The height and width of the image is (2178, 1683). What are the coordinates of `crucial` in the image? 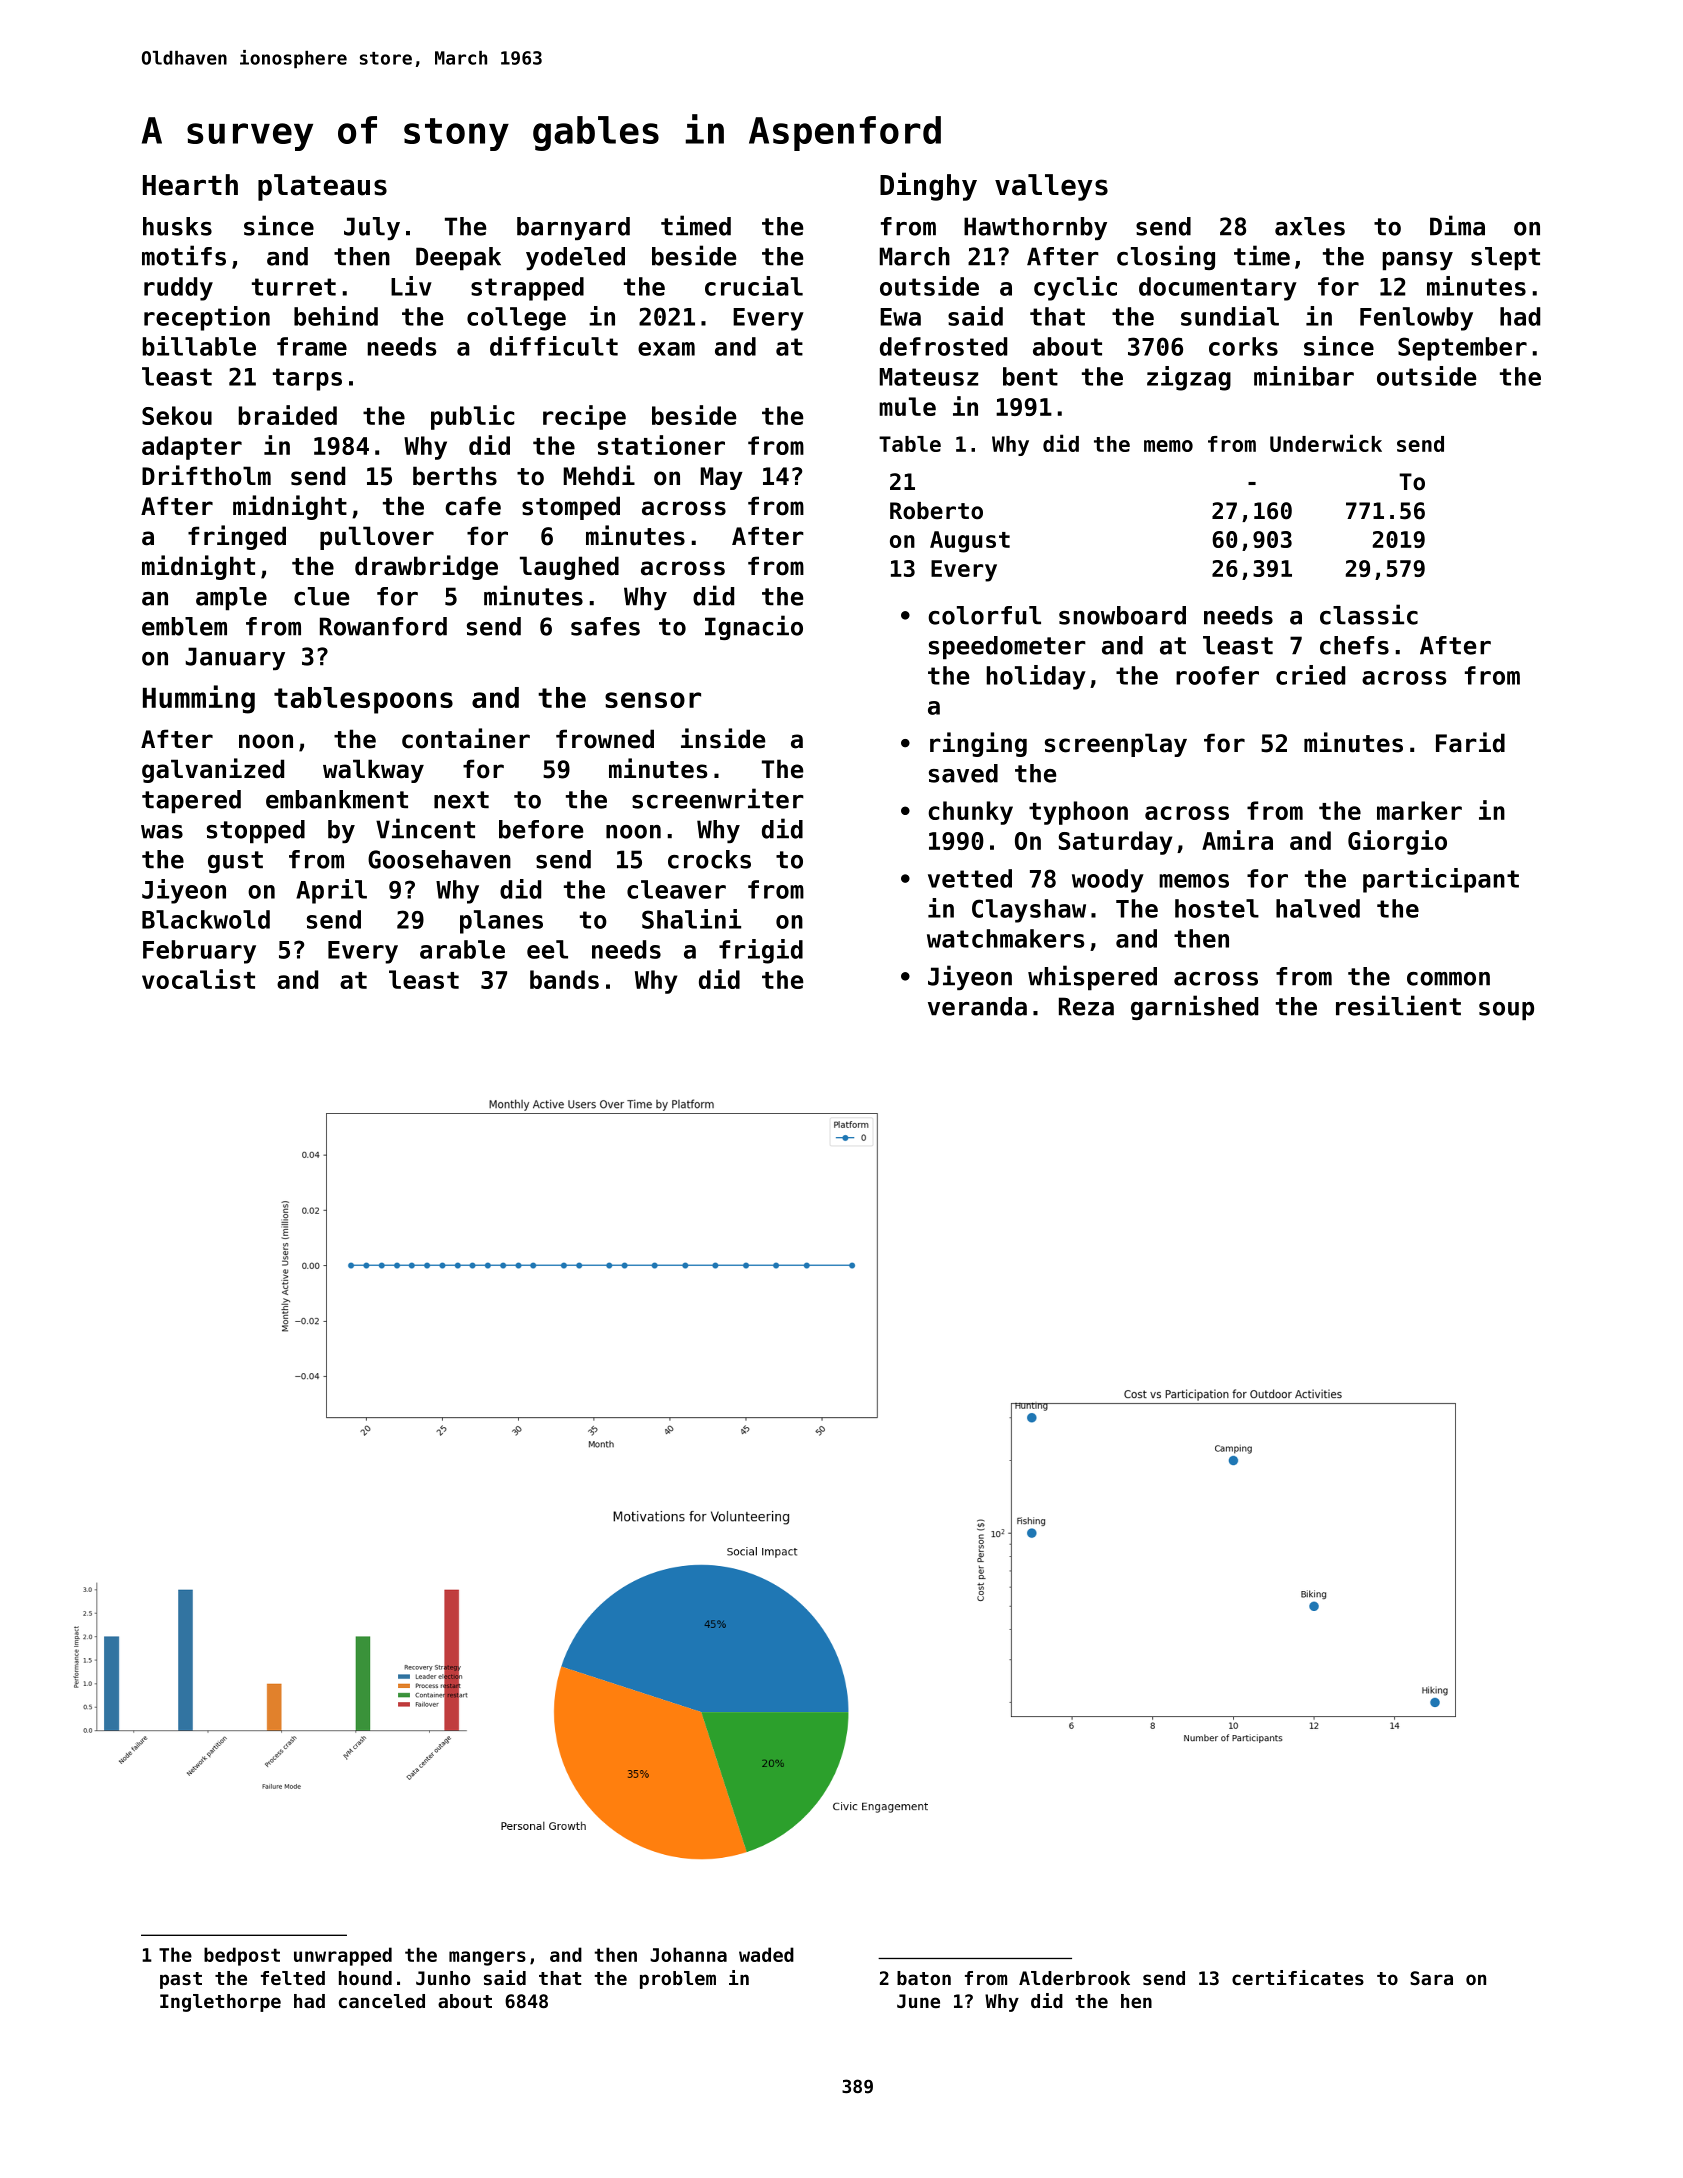 It's located at (754, 286).
